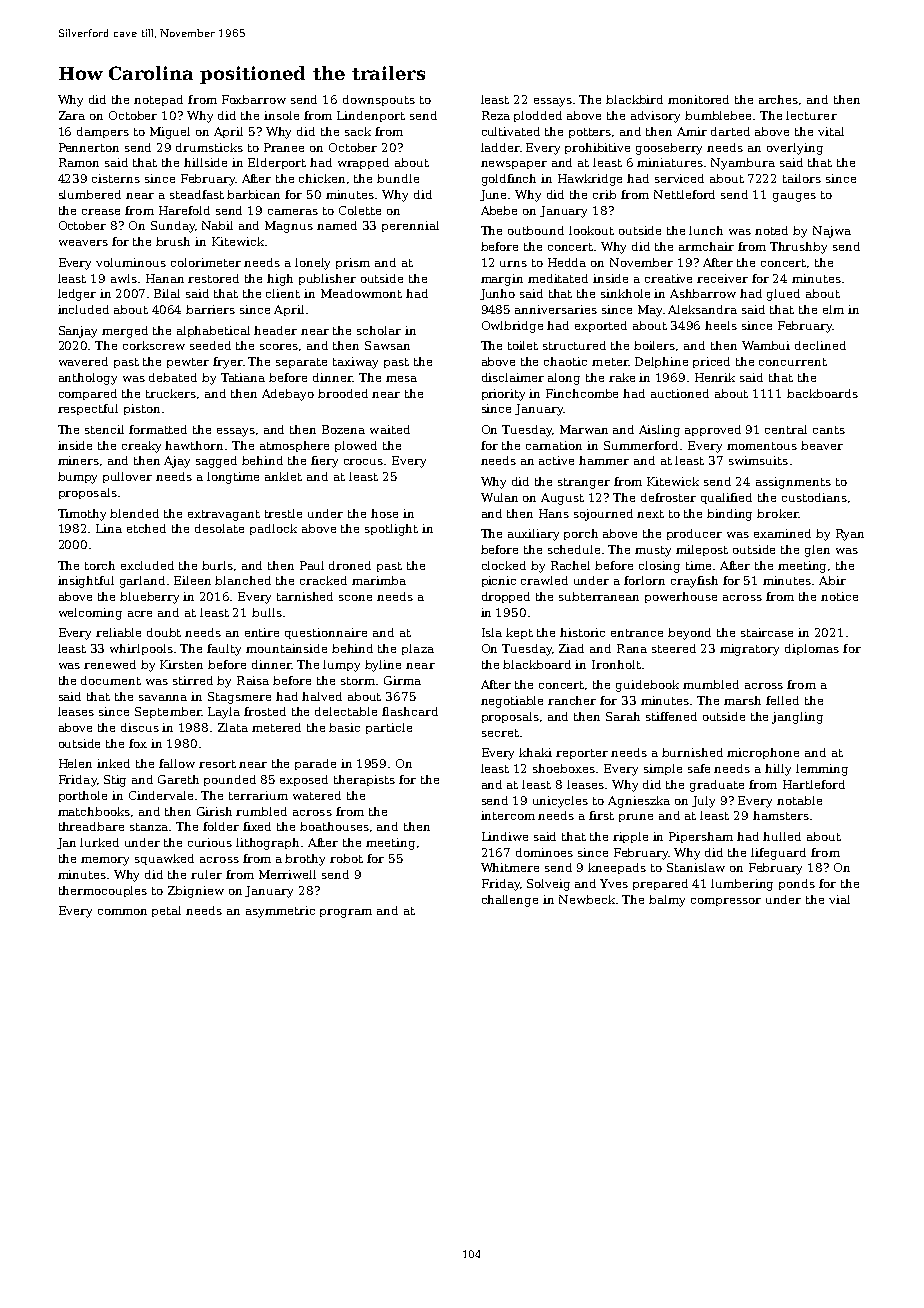 The height and width of the screenshot is (1308, 924). Describe the element at coordinates (614, 883) in the screenshot. I see `Yves` at that location.
